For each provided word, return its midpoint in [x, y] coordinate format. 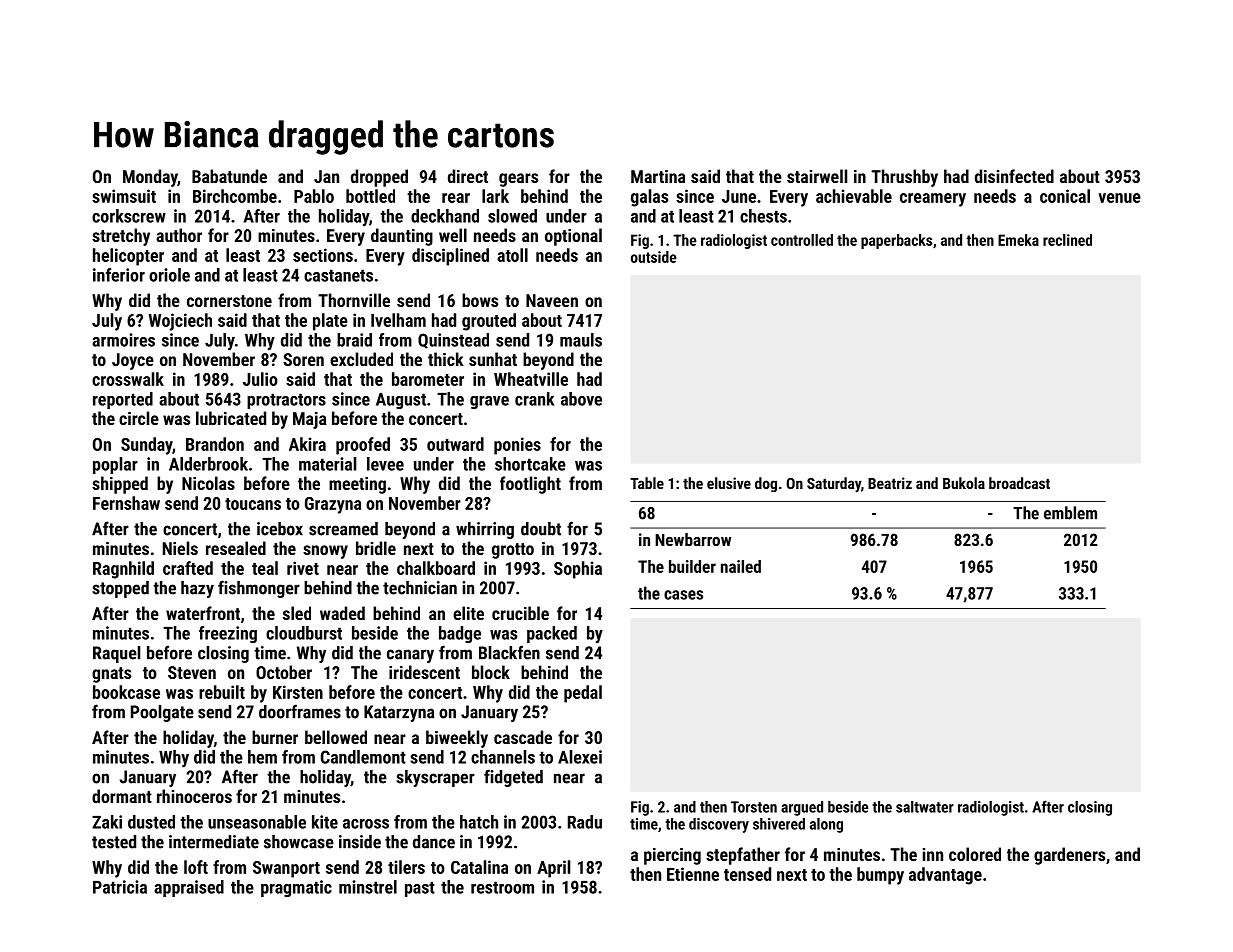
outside [654, 257]
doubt [541, 529]
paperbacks [896, 241]
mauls [581, 340]
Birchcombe [235, 196]
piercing [672, 856]
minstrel [368, 887]
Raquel [116, 654]
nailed [741, 566]
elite [468, 613]
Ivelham [398, 320]
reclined [1067, 240]
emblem [1070, 513]
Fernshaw [126, 503]
